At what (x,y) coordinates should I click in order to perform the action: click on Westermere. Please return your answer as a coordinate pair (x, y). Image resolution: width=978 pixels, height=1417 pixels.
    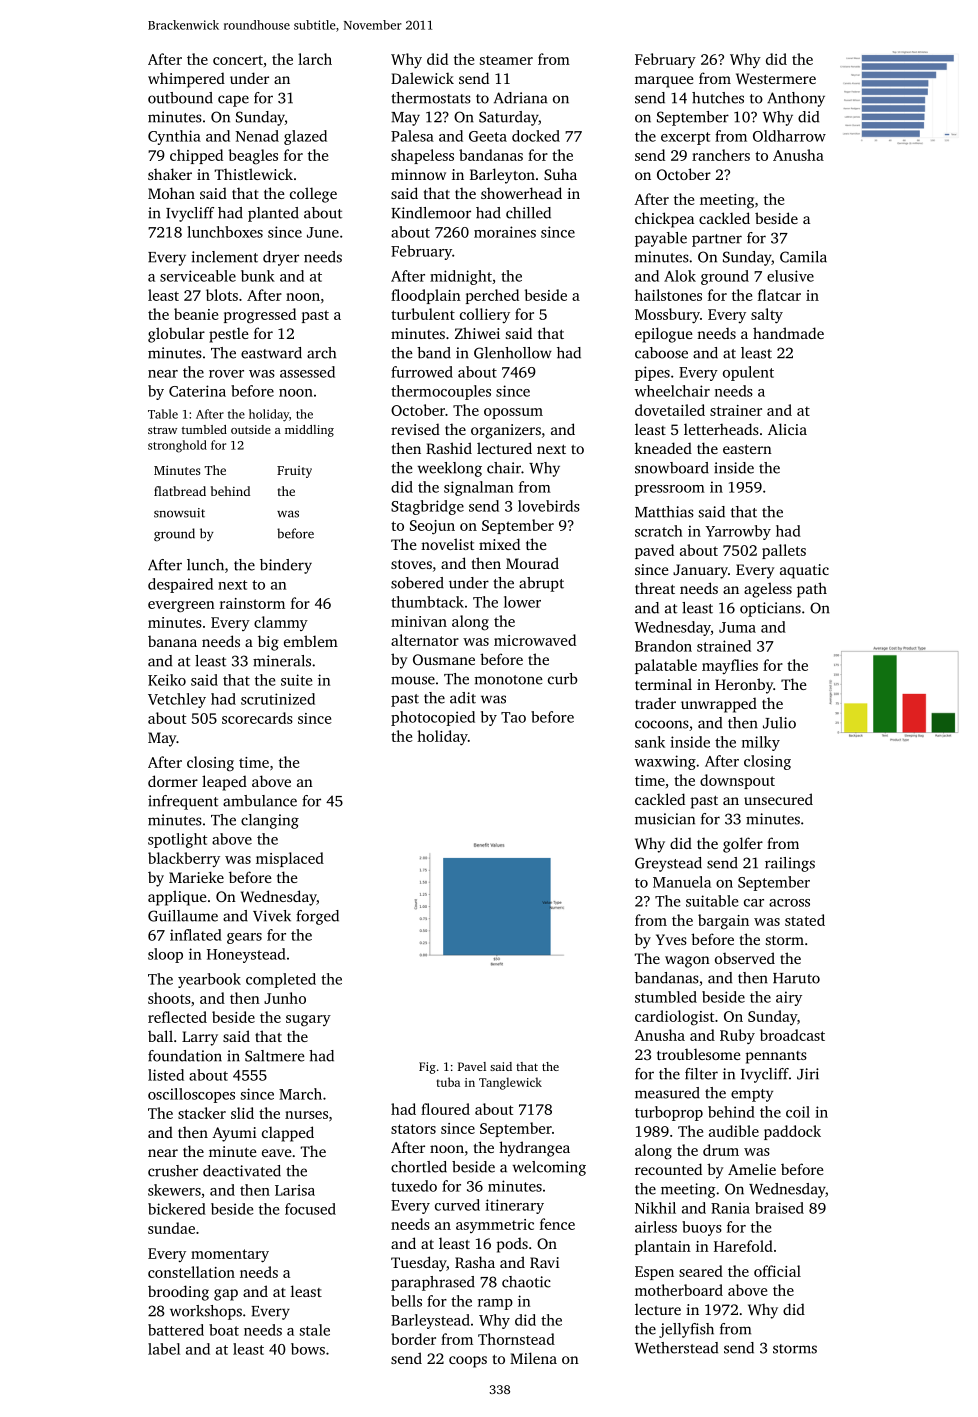
    Looking at the image, I should click on (776, 78).
